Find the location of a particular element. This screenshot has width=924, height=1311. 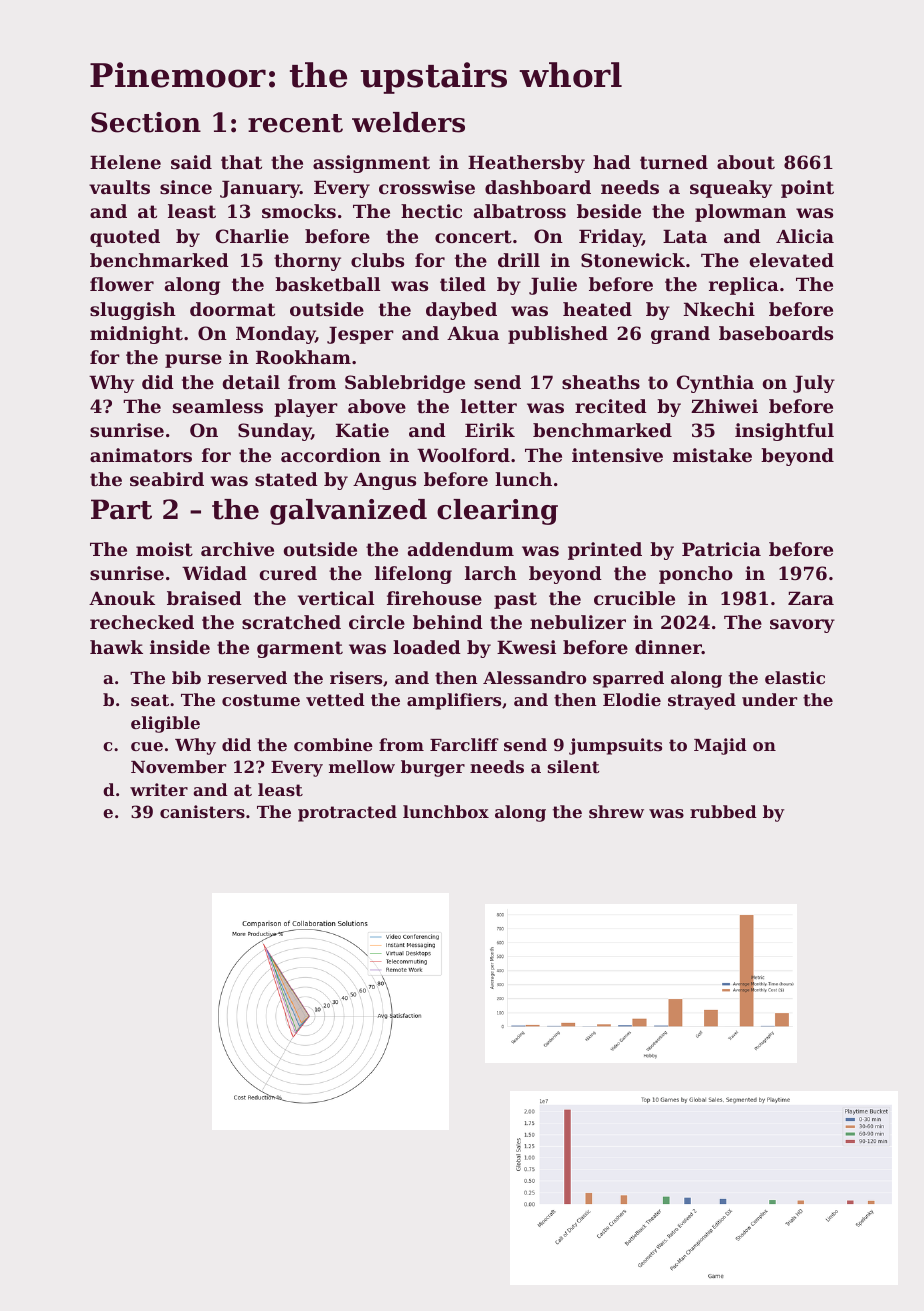

player is located at coordinates (306, 408).
